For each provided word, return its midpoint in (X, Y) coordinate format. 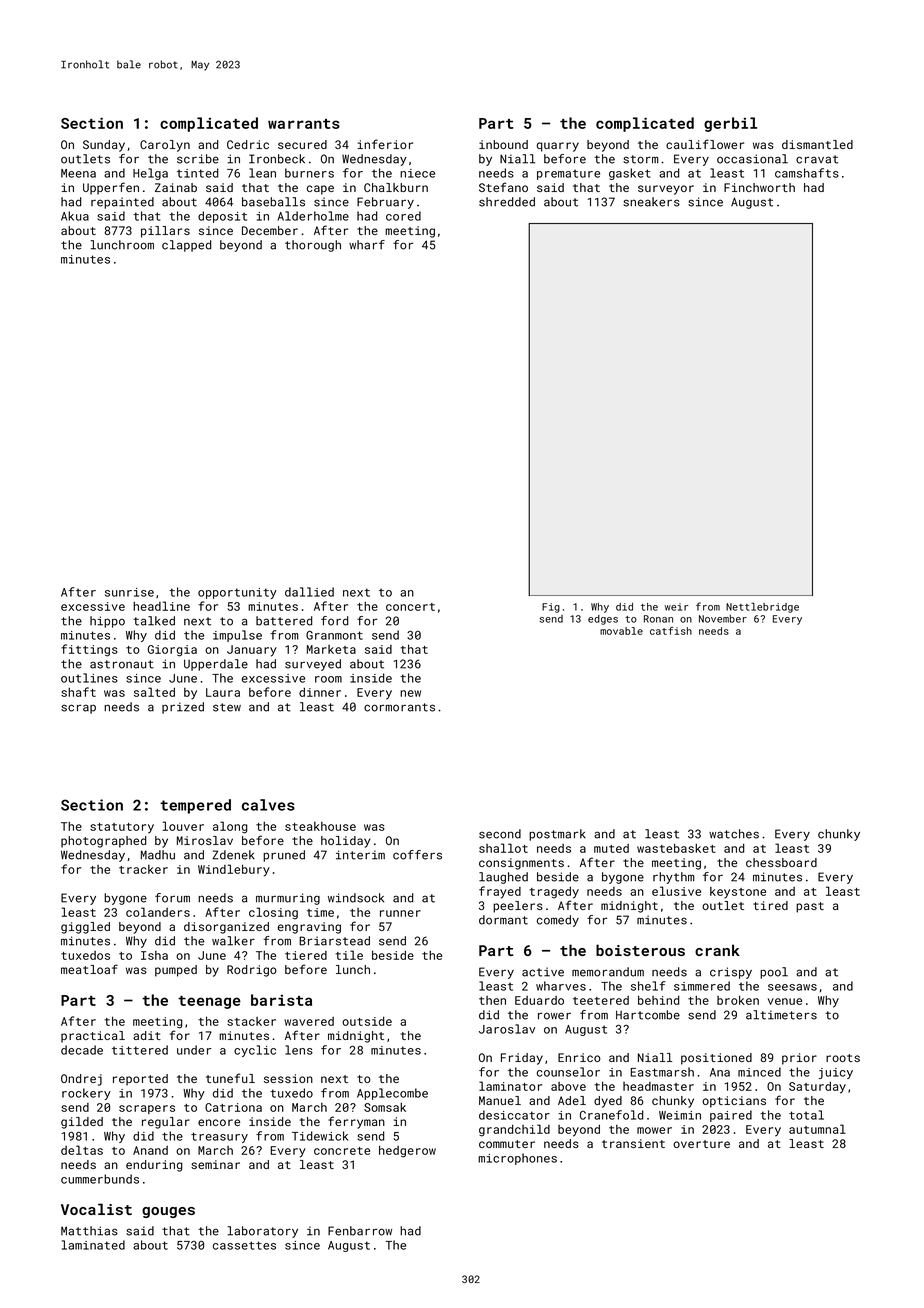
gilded (82, 1123)
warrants (304, 124)
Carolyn (165, 146)
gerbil (730, 124)
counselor (568, 1072)
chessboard (781, 862)
